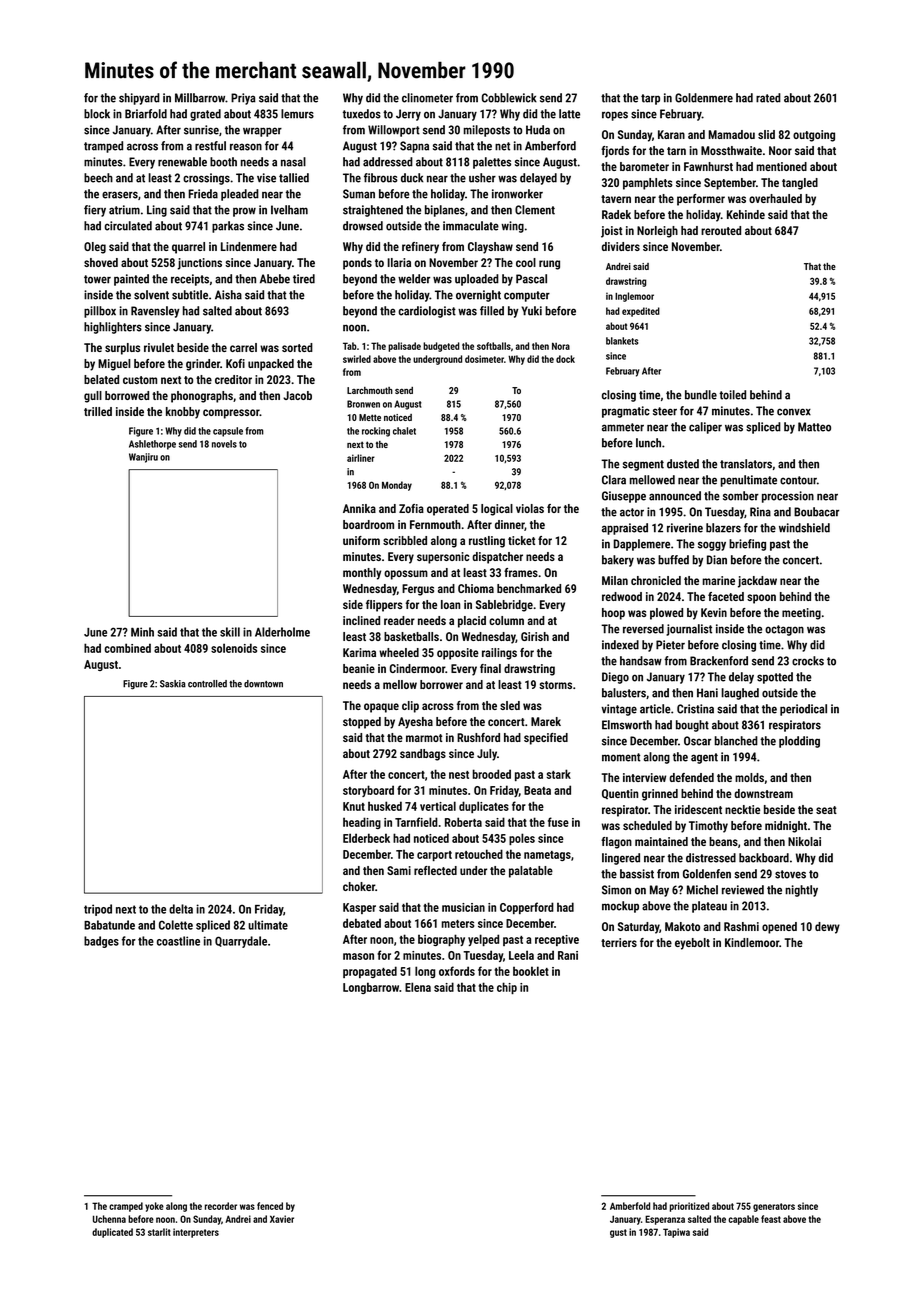 The image size is (924, 1308). Describe the element at coordinates (126, 1207) in the screenshot. I see `cramped` at that location.
